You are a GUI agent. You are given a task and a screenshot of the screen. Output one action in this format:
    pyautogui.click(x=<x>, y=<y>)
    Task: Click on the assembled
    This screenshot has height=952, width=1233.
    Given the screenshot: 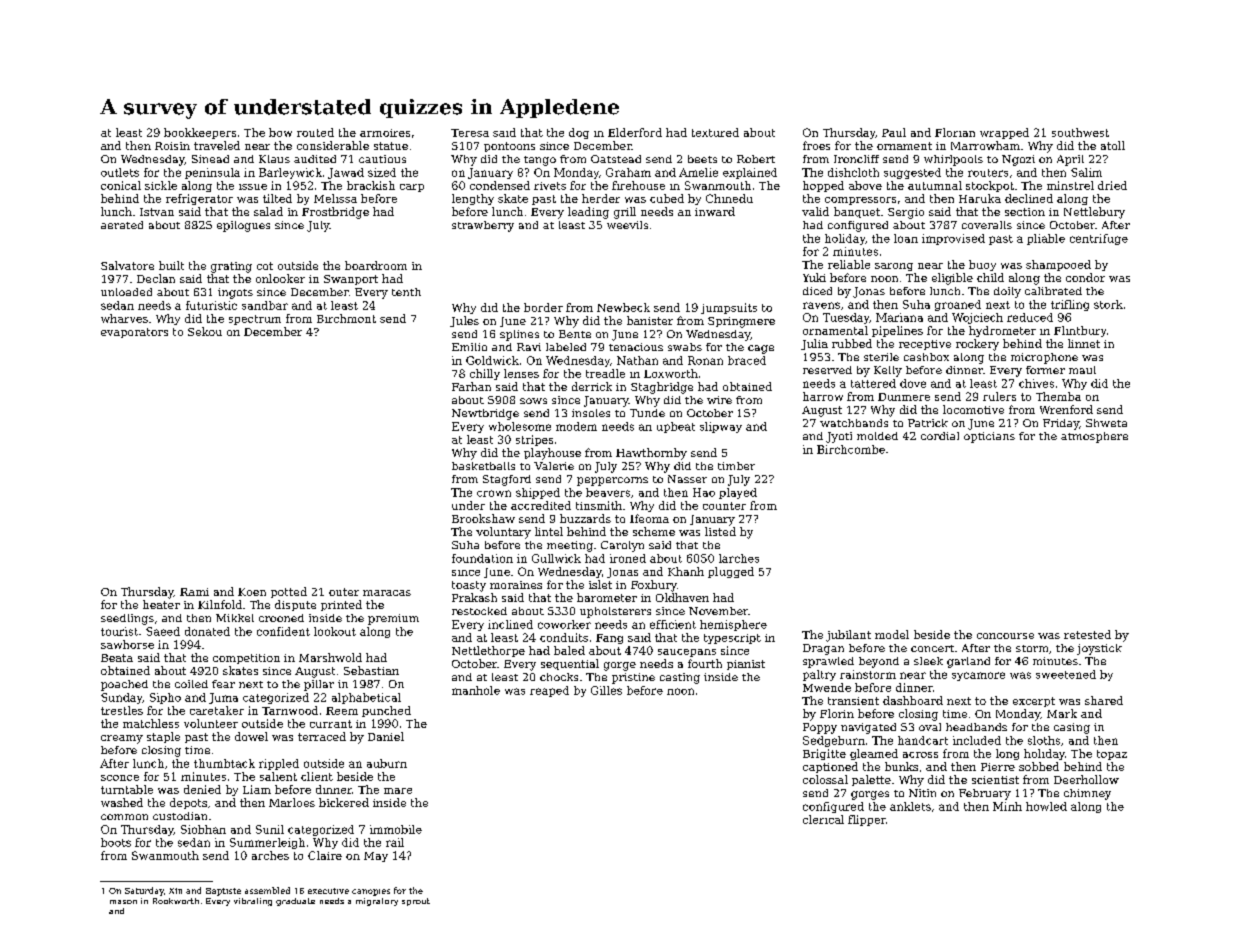 What is the action you would take?
    pyautogui.click(x=267, y=890)
